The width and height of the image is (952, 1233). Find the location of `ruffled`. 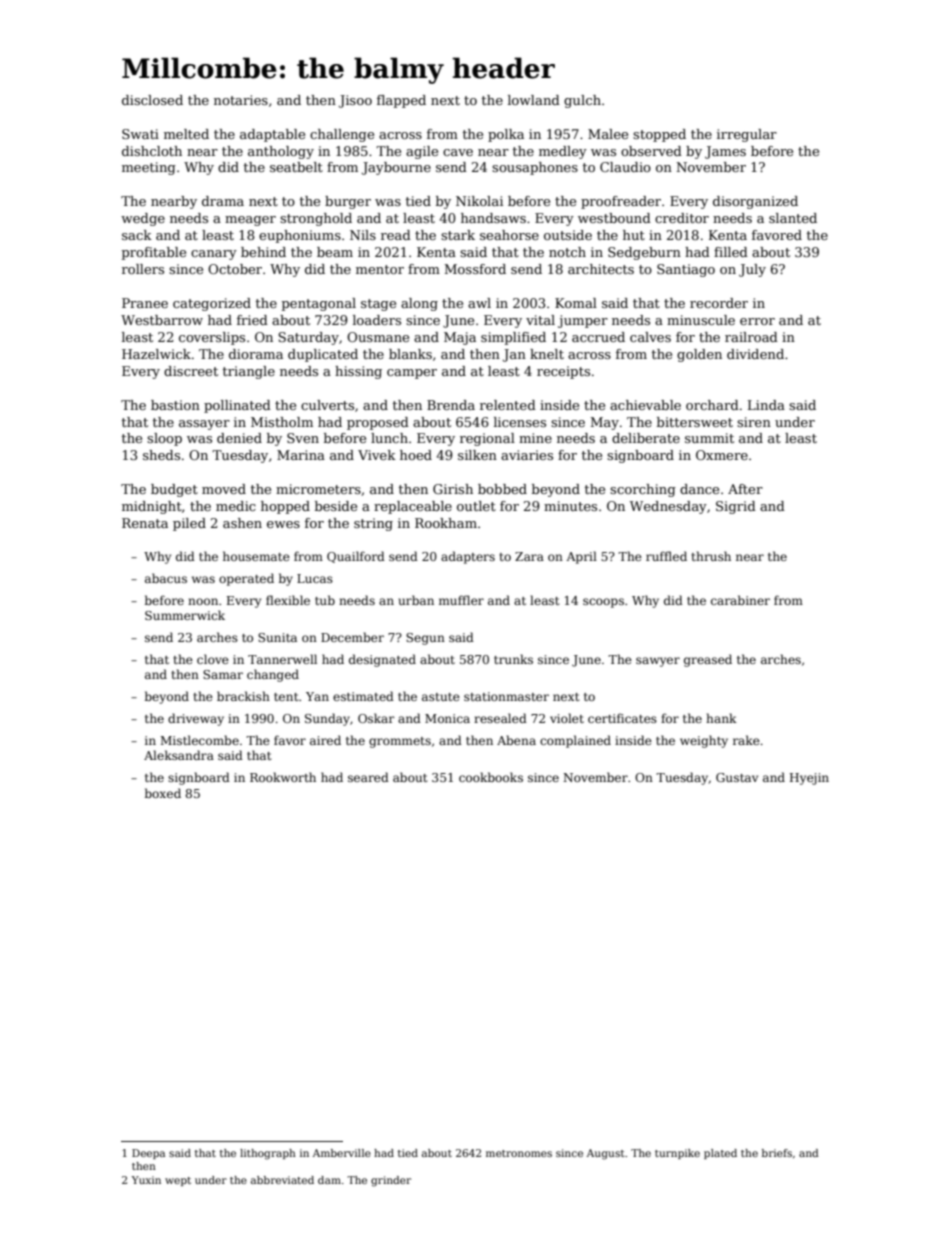

ruffled is located at coordinates (666, 556).
